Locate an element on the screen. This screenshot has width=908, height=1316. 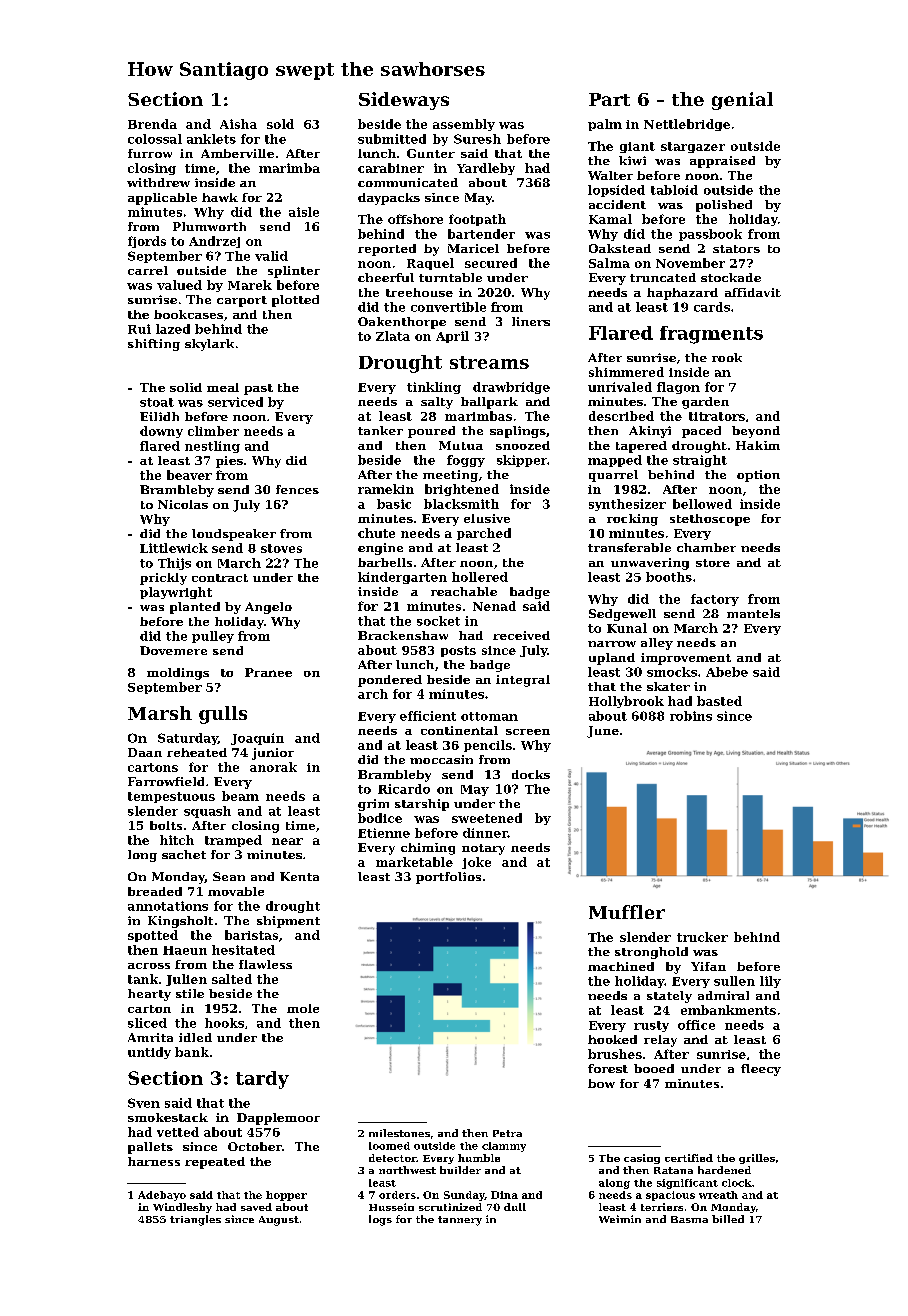
elusive is located at coordinates (487, 518).
